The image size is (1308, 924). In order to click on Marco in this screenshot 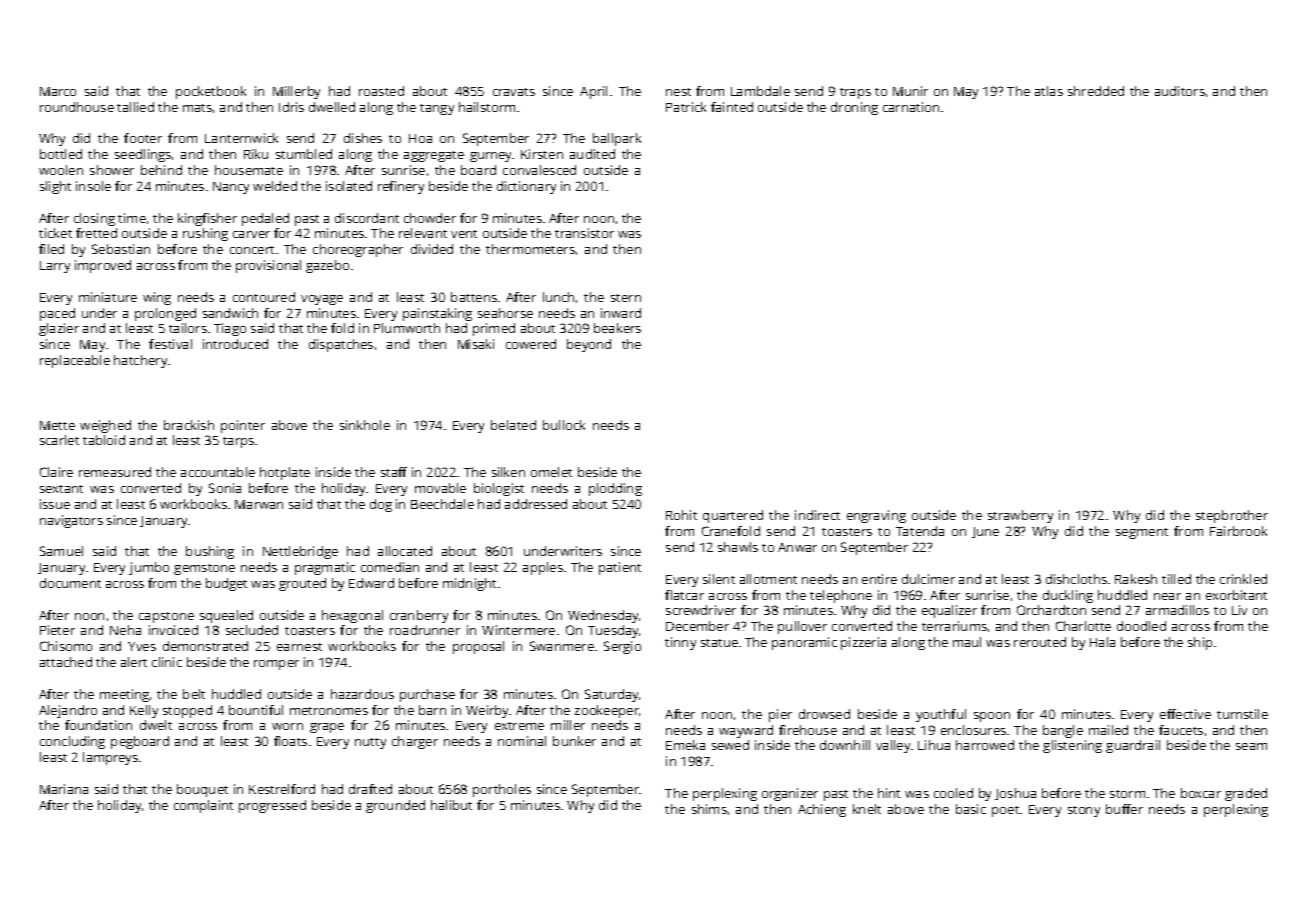, I will do `click(58, 91)`.
